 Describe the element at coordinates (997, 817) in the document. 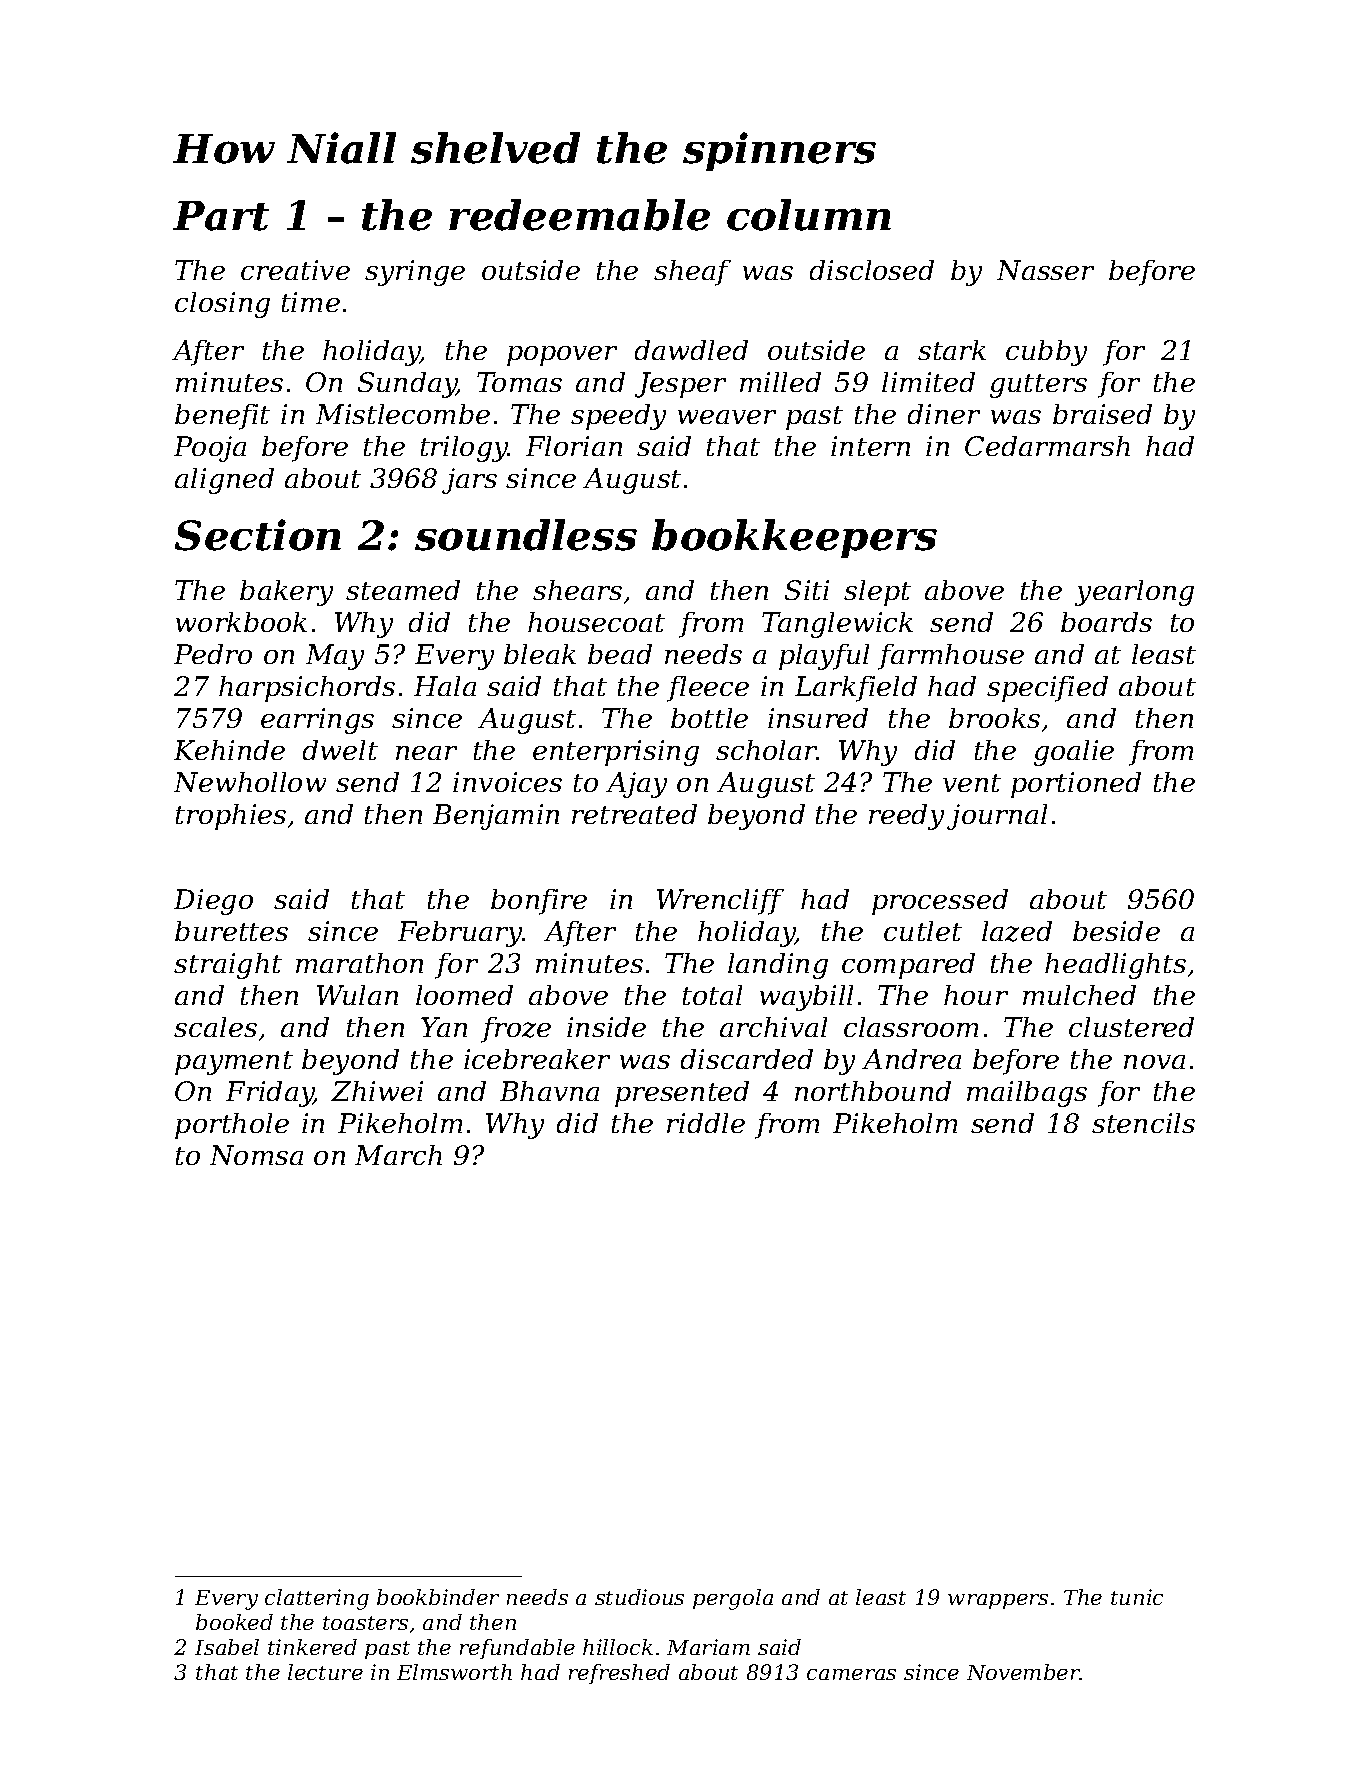

I see `journal` at that location.
